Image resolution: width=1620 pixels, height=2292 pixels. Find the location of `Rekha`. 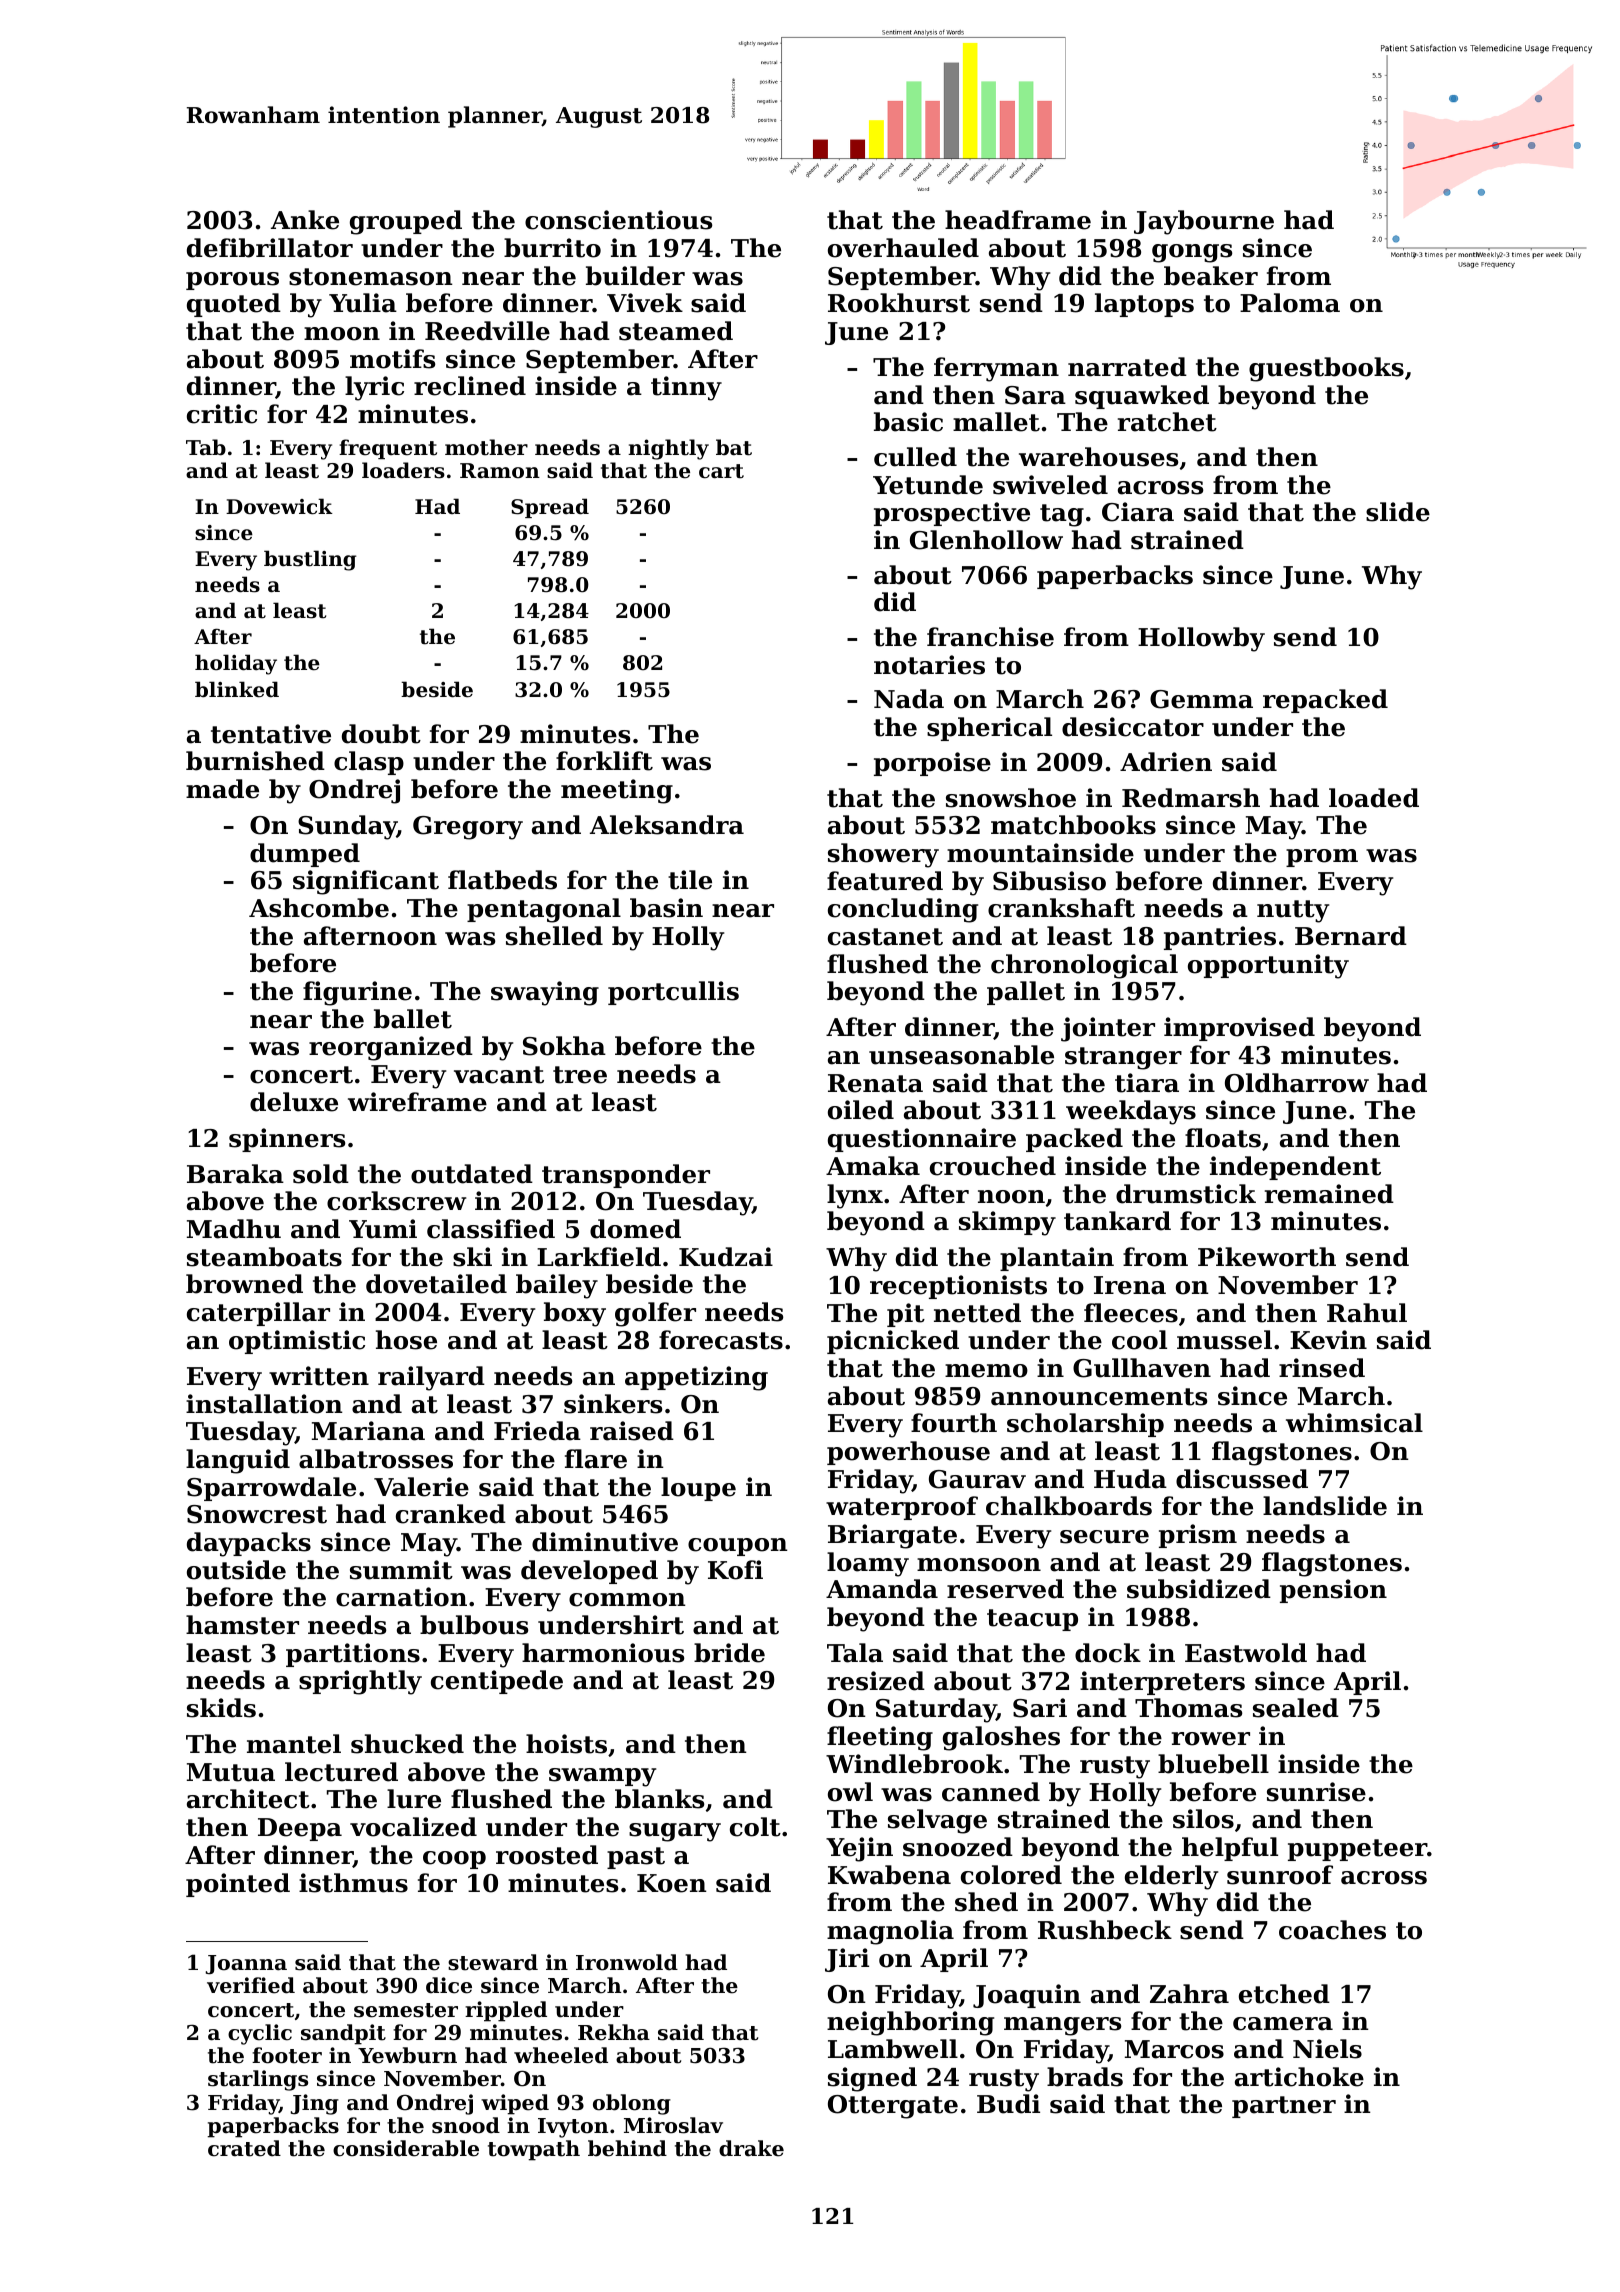

Rekha is located at coordinates (614, 2032).
